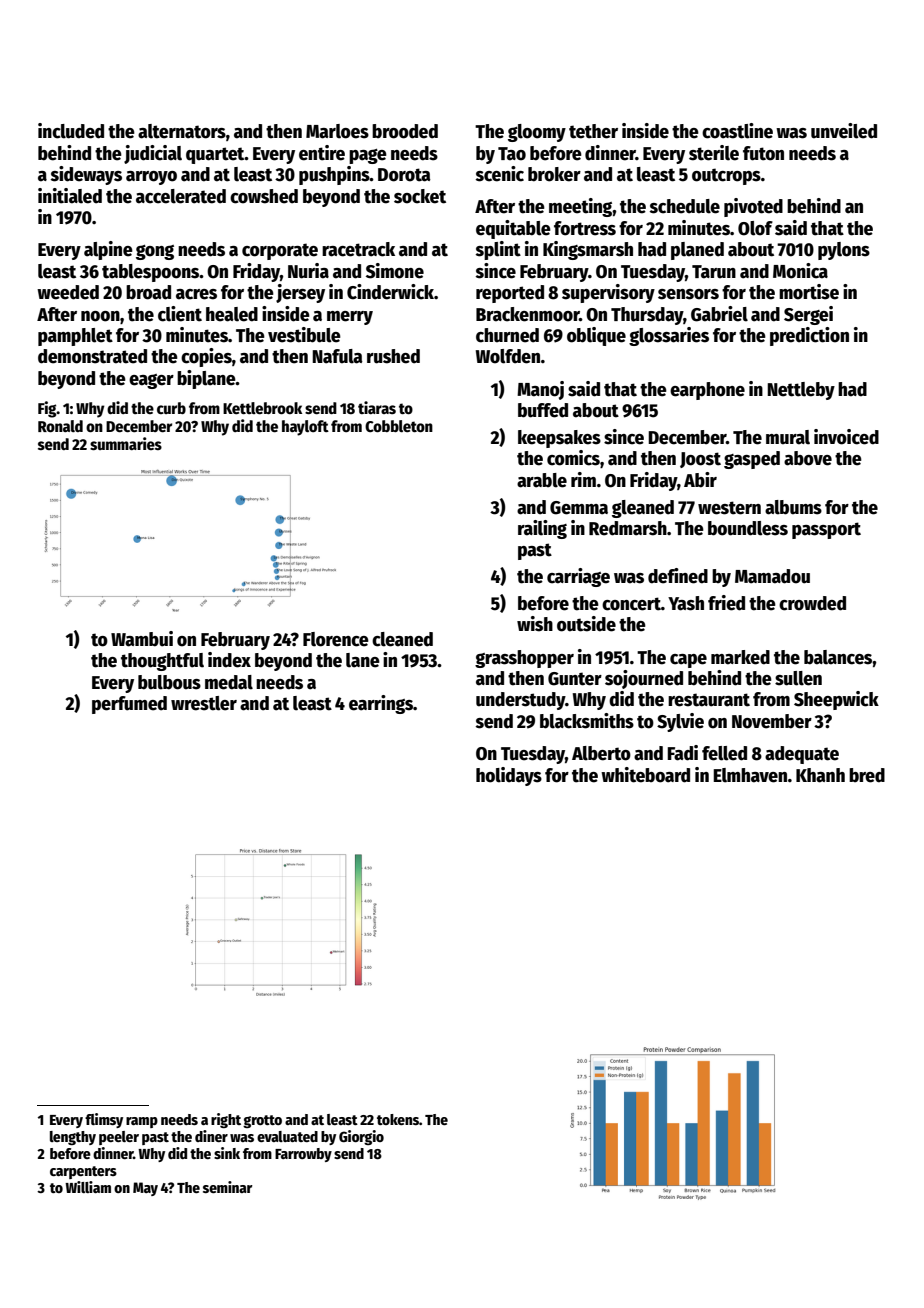  I want to click on lengthy, so click(73, 1138).
